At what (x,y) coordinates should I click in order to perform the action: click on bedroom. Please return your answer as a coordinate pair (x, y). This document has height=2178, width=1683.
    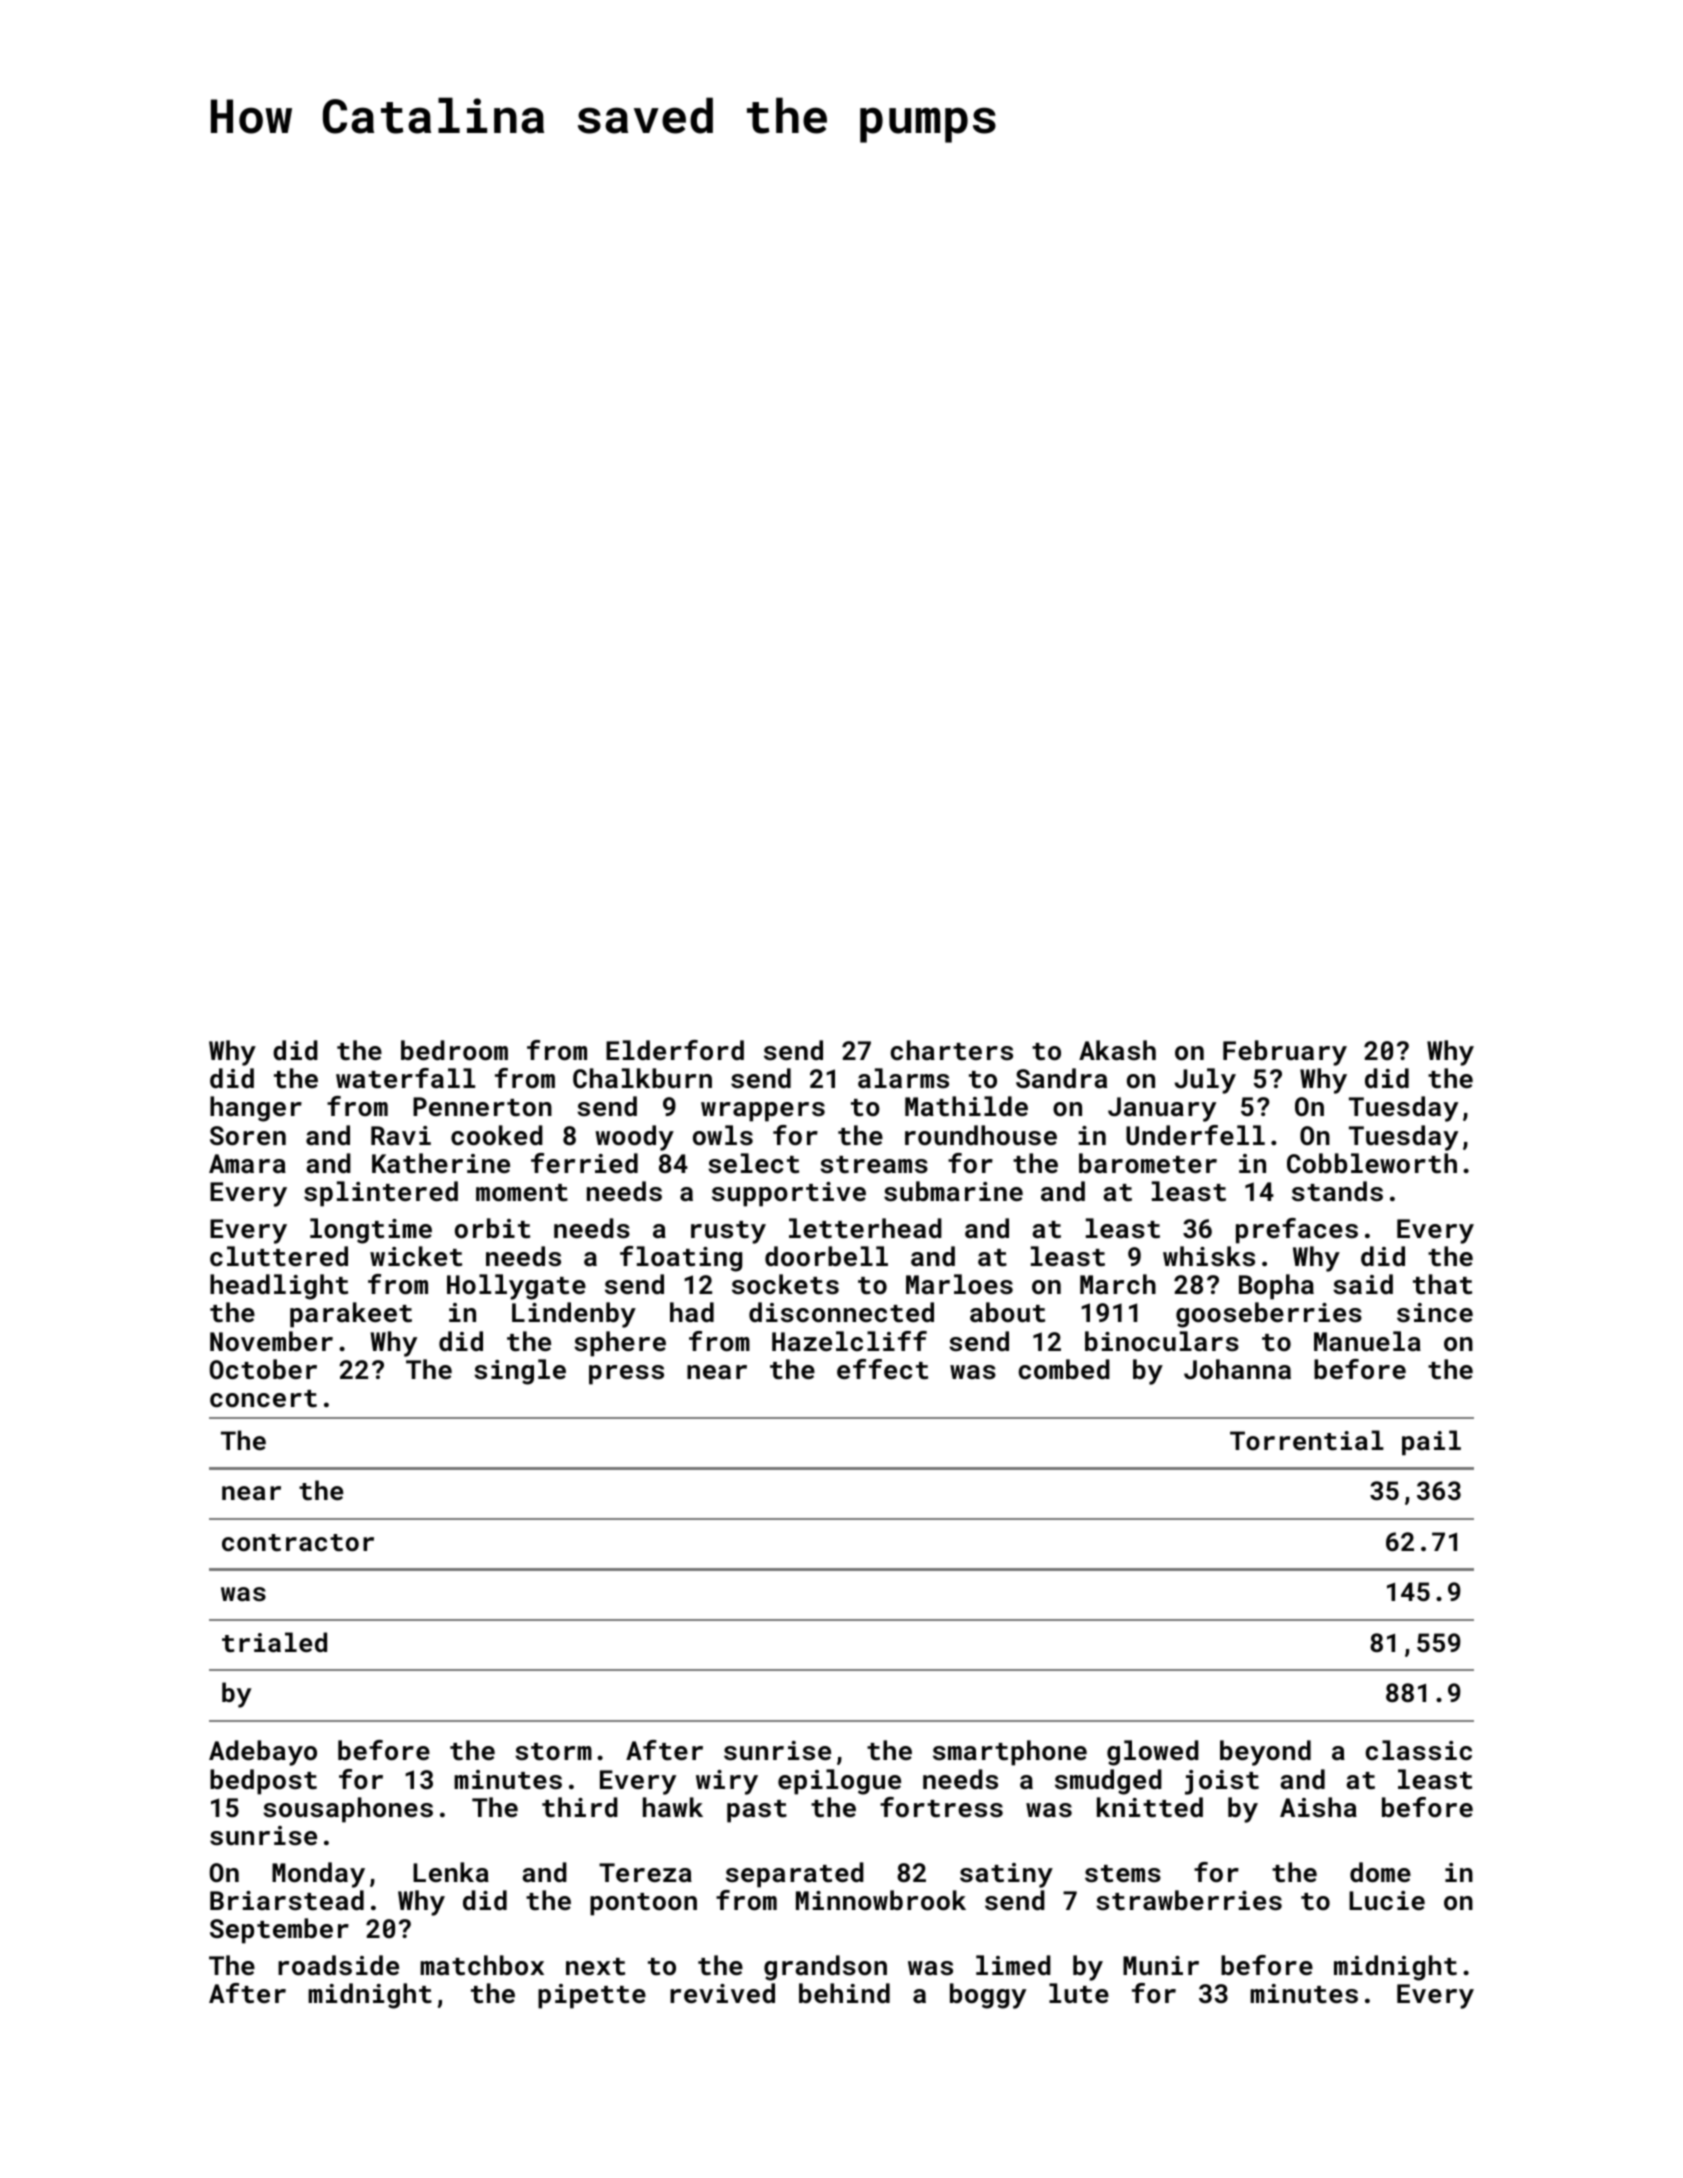
    Looking at the image, I should click on (454, 1050).
